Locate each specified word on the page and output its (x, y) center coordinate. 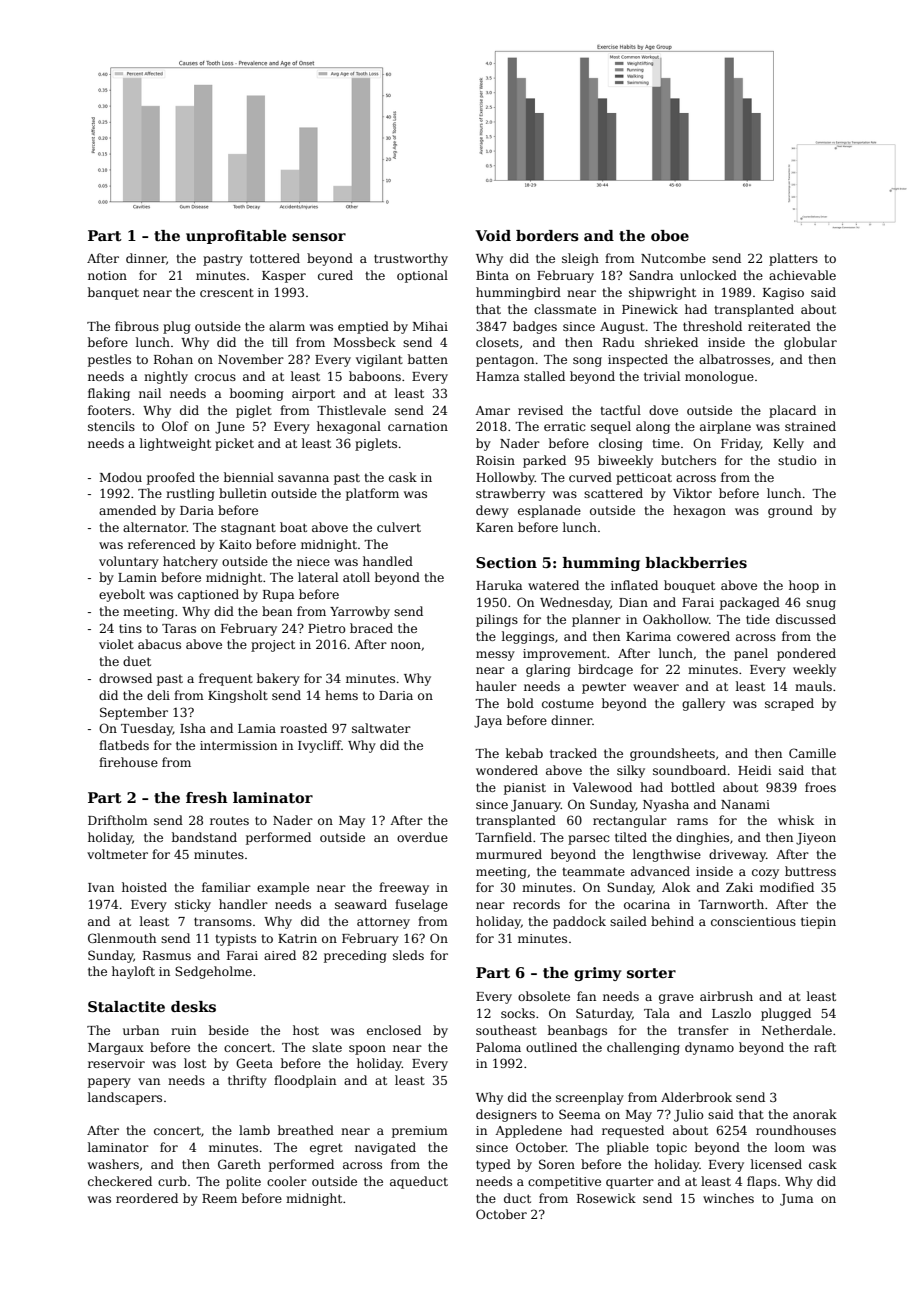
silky (631, 771)
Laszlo (731, 1013)
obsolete (544, 996)
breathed (306, 1130)
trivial (662, 376)
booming (257, 394)
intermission (238, 745)
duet (137, 661)
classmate (565, 309)
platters (793, 259)
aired (280, 955)
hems (341, 695)
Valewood (602, 787)
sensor (319, 237)
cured (335, 275)
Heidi (754, 770)
